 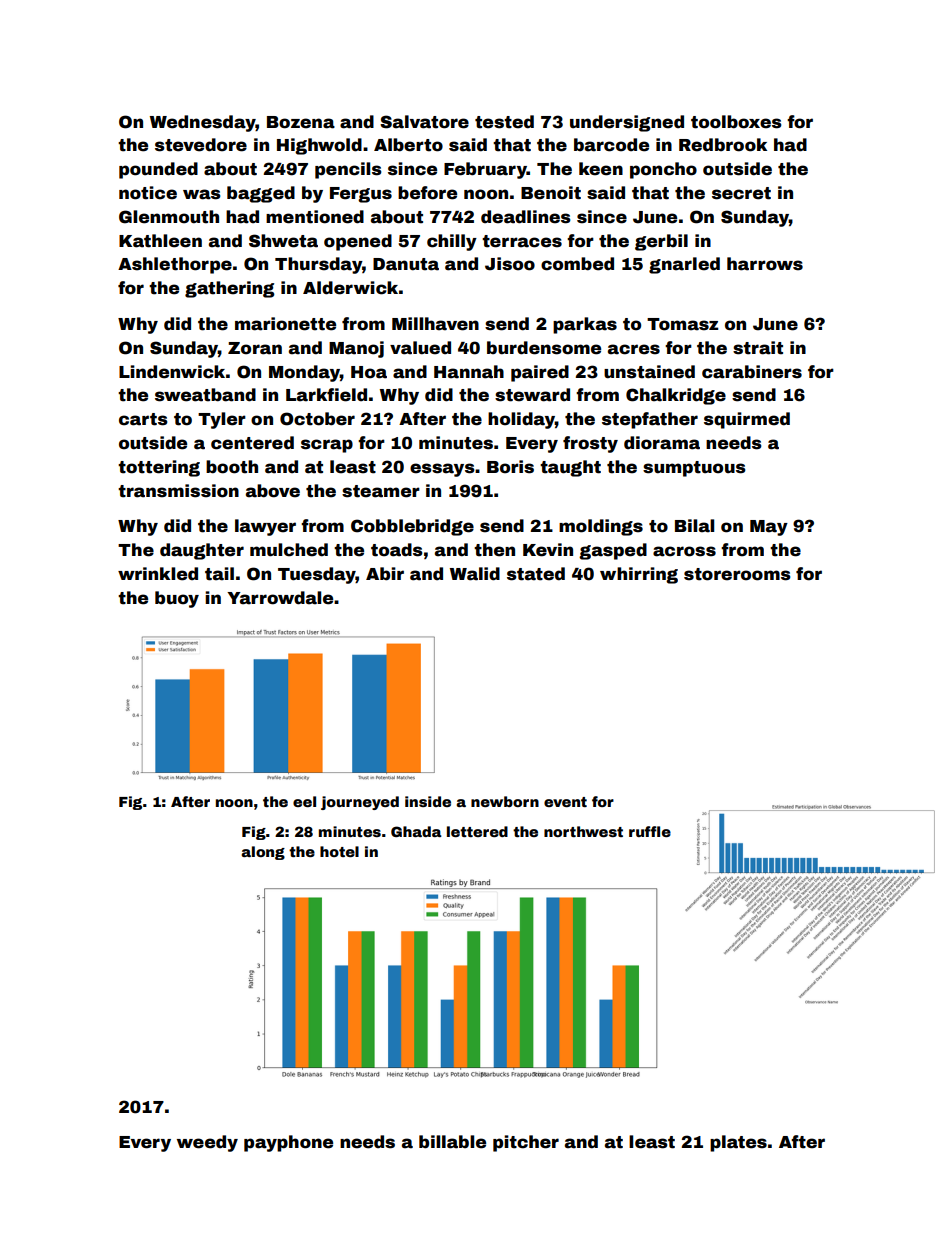 I want to click on Lindenwick, so click(x=172, y=372).
